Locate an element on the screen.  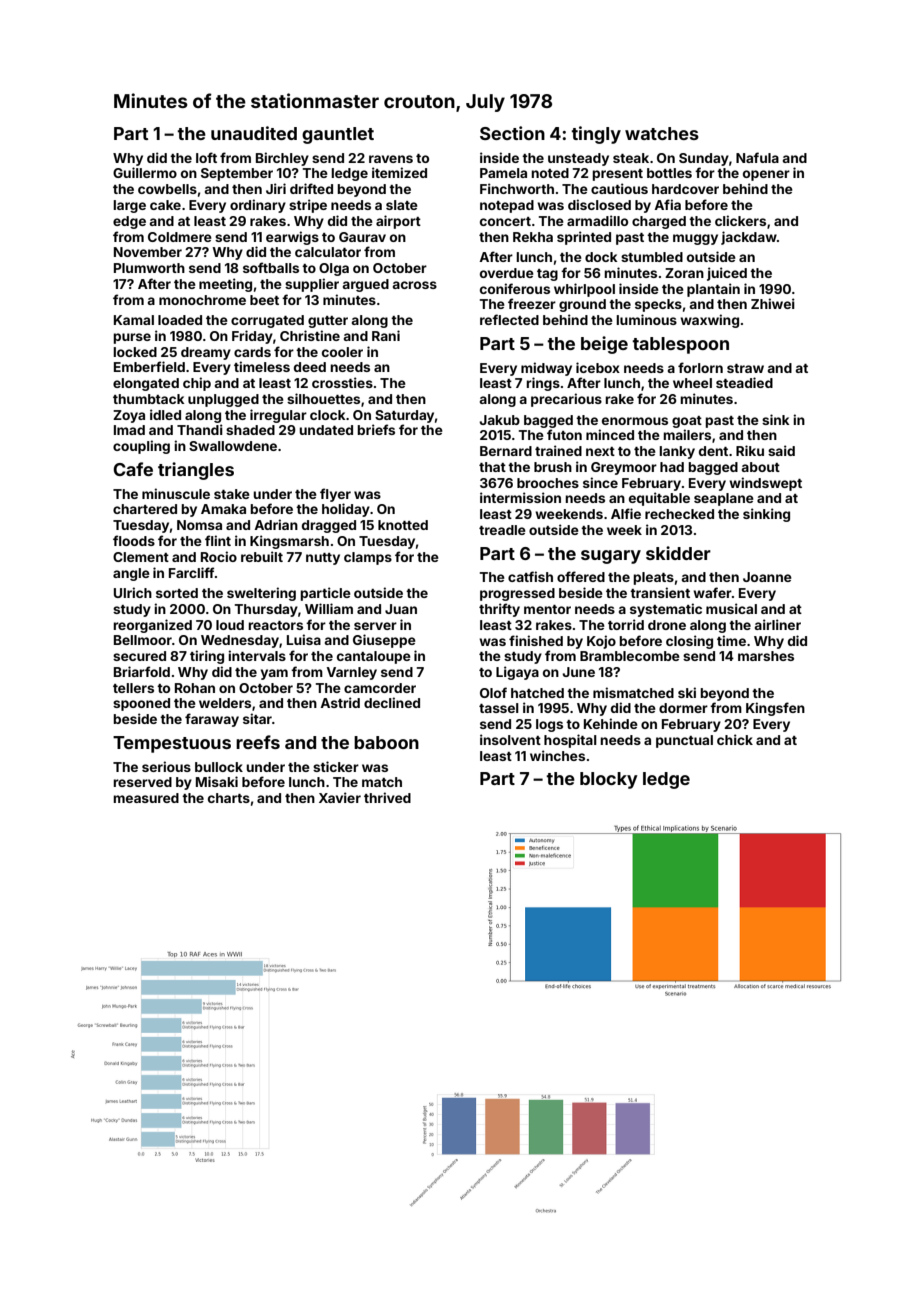
bullock is located at coordinates (219, 767).
